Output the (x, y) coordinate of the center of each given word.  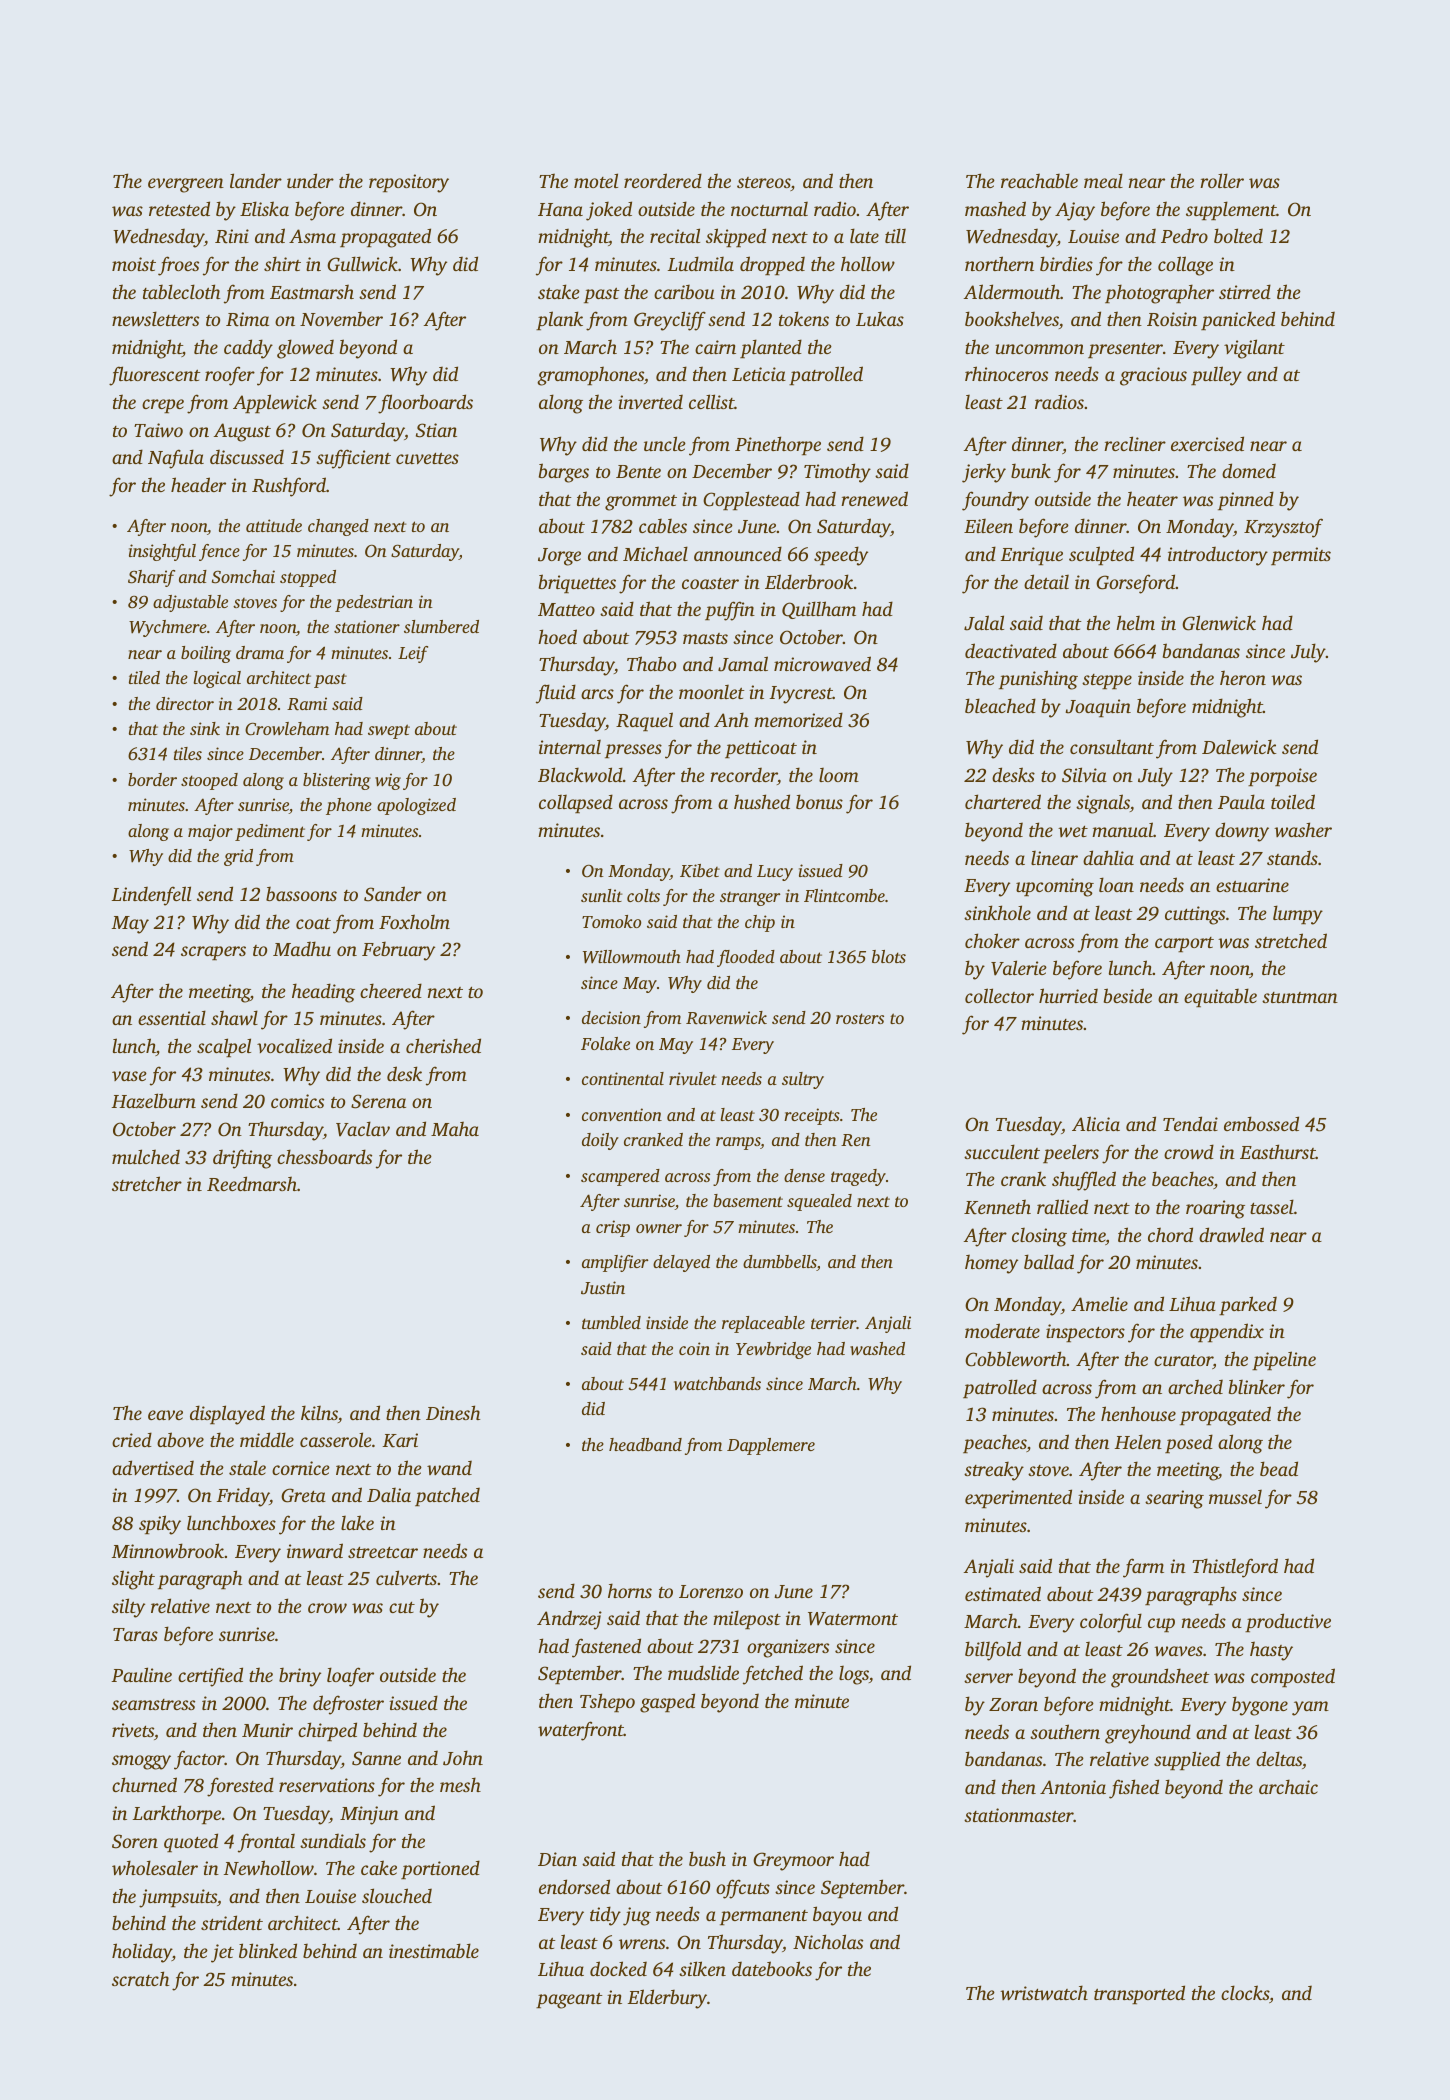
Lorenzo (711, 1591)
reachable (1039, 180)
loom (839, 775)
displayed (227, 1415)
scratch (140, 1978)
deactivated (1011, 650)
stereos (764, 184)
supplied (1187, 1760)
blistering (337, 781)
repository (409, 183)
